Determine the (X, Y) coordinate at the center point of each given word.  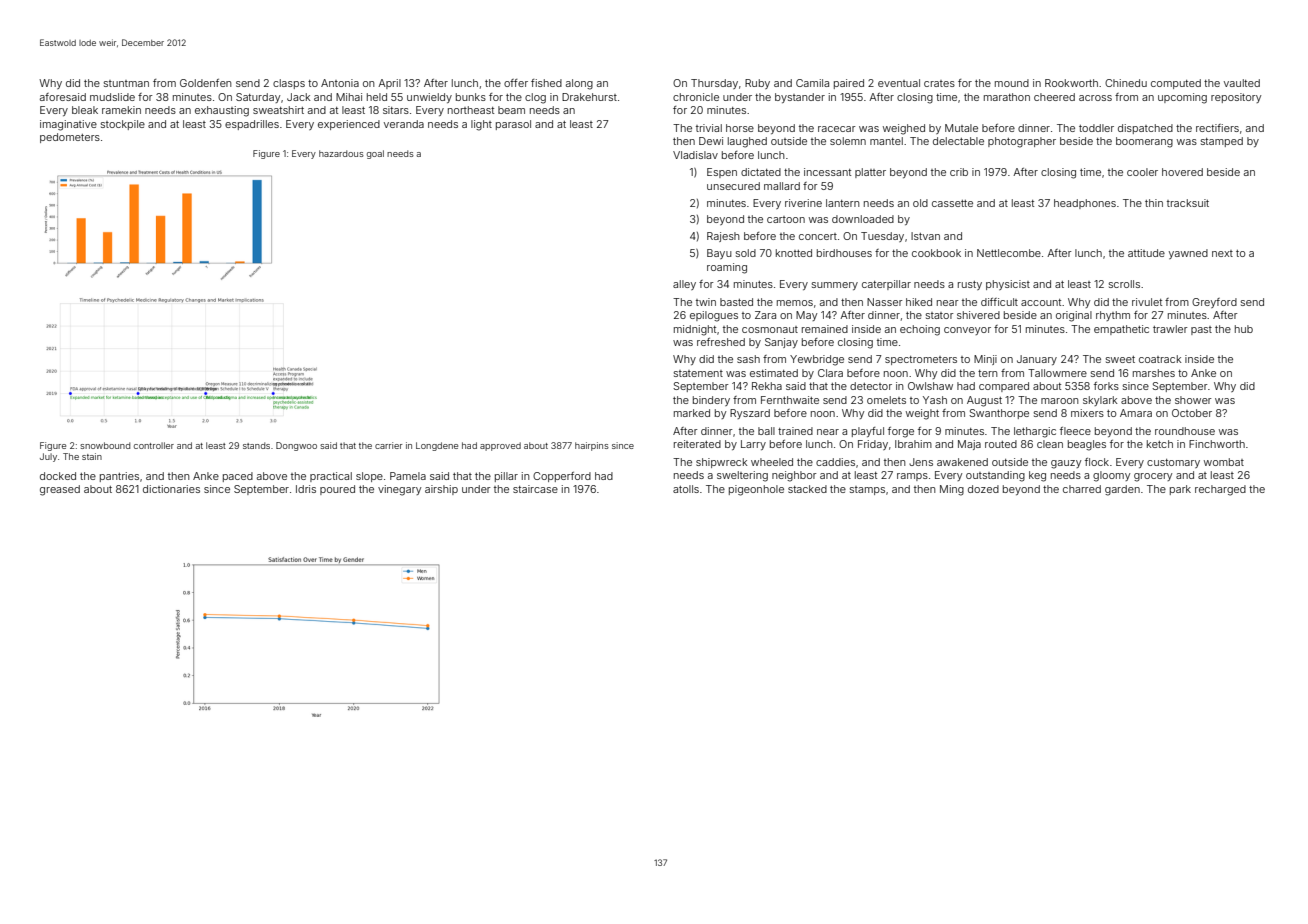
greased (60, 490)
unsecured (733, 186)
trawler (1170, 329)
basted (736, 302)
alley (684, 285)
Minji (985, 360)
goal (375, 154)
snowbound (105, 445)
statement (698, 373)
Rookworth (1071, 83)
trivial (709, 128)
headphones (1085, 204)
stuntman (126, 83)
